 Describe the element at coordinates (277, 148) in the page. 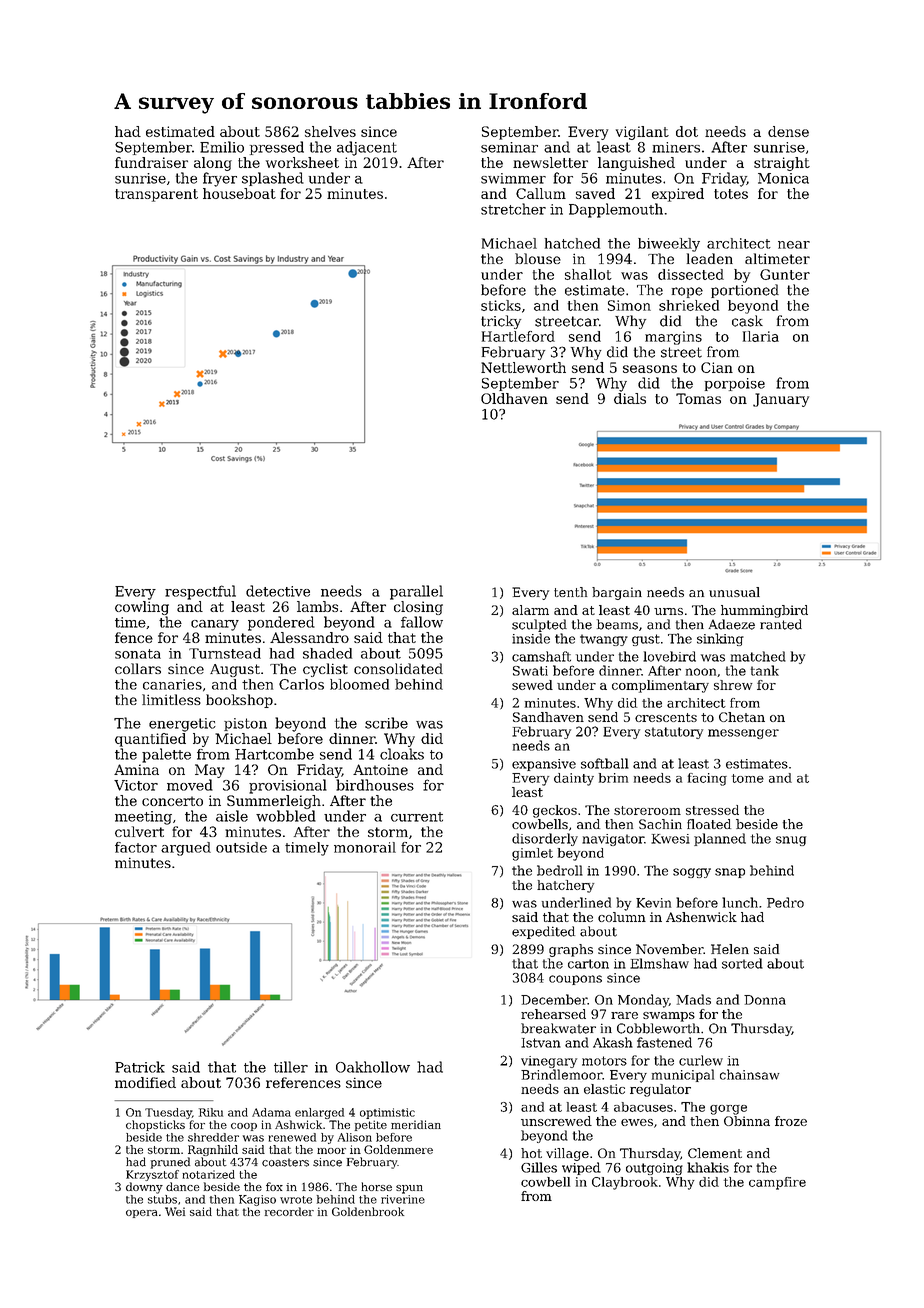

I see `pressed` at that location.
